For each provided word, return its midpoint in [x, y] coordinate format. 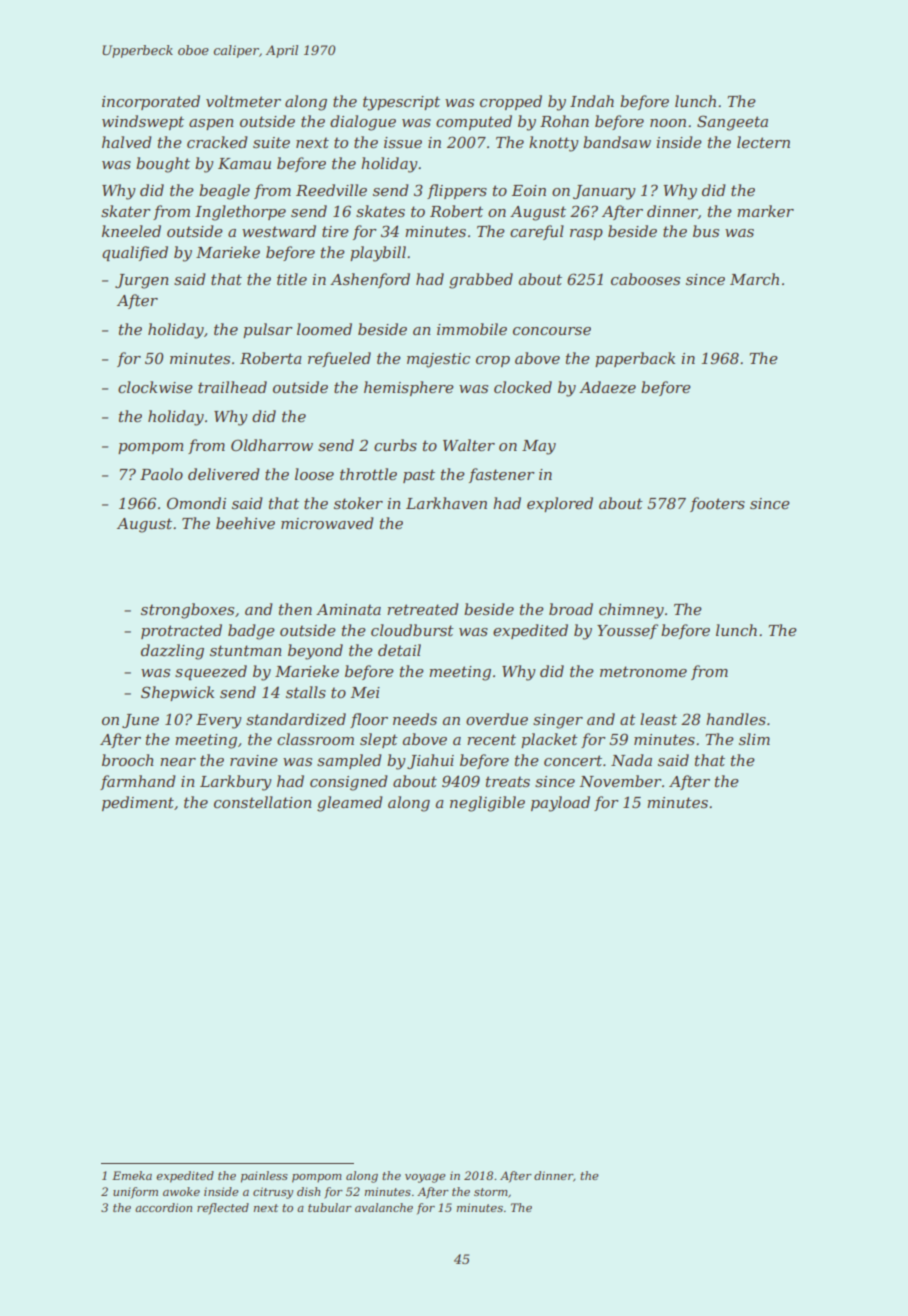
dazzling [172, 652]
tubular [330, 1207]
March [754, 279]
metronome [643, 671]
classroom [315, 739]
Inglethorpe [240, 213]
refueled [339, 359]
